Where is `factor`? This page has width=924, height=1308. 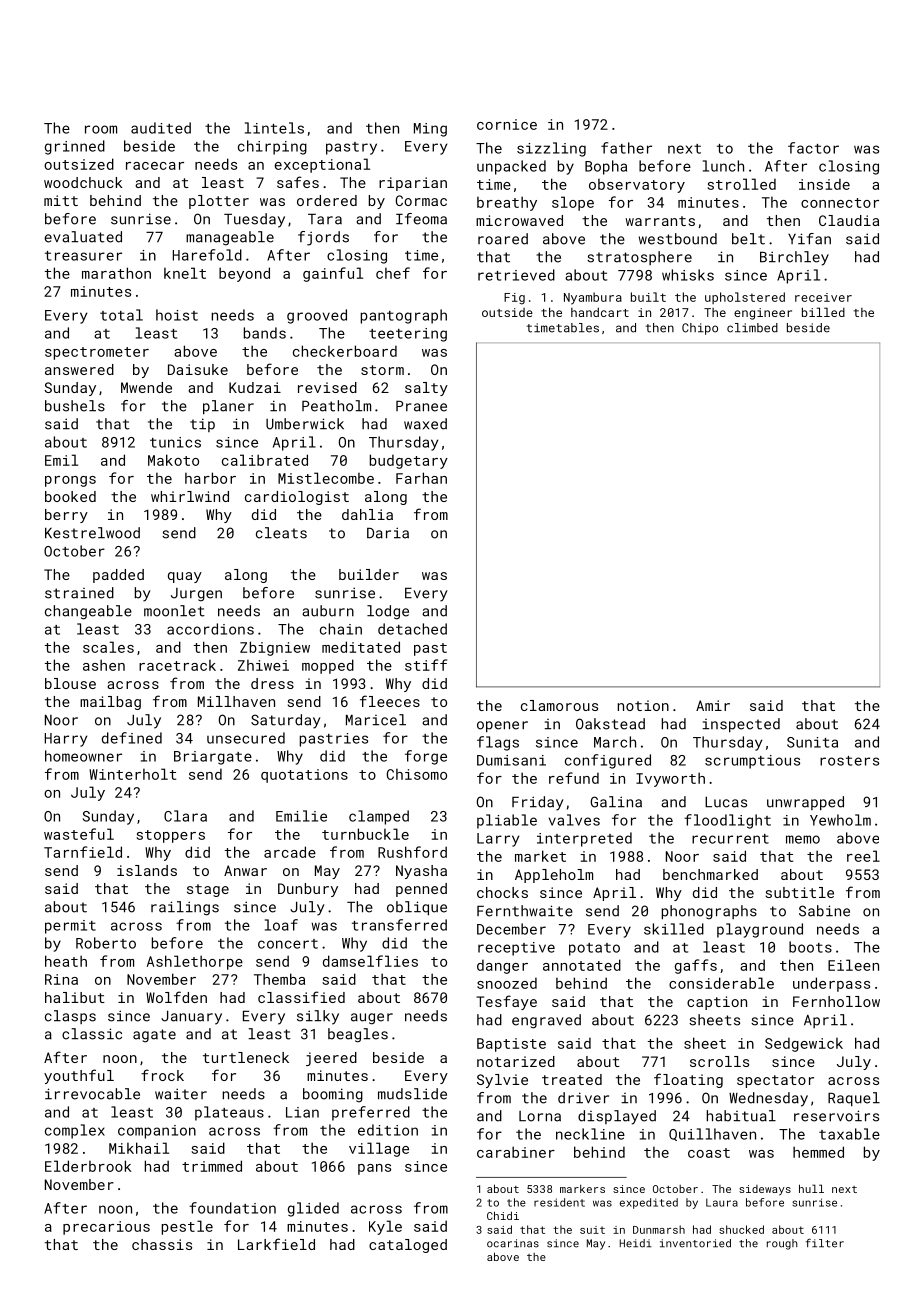 factor is located at coordinates (813, 148).
